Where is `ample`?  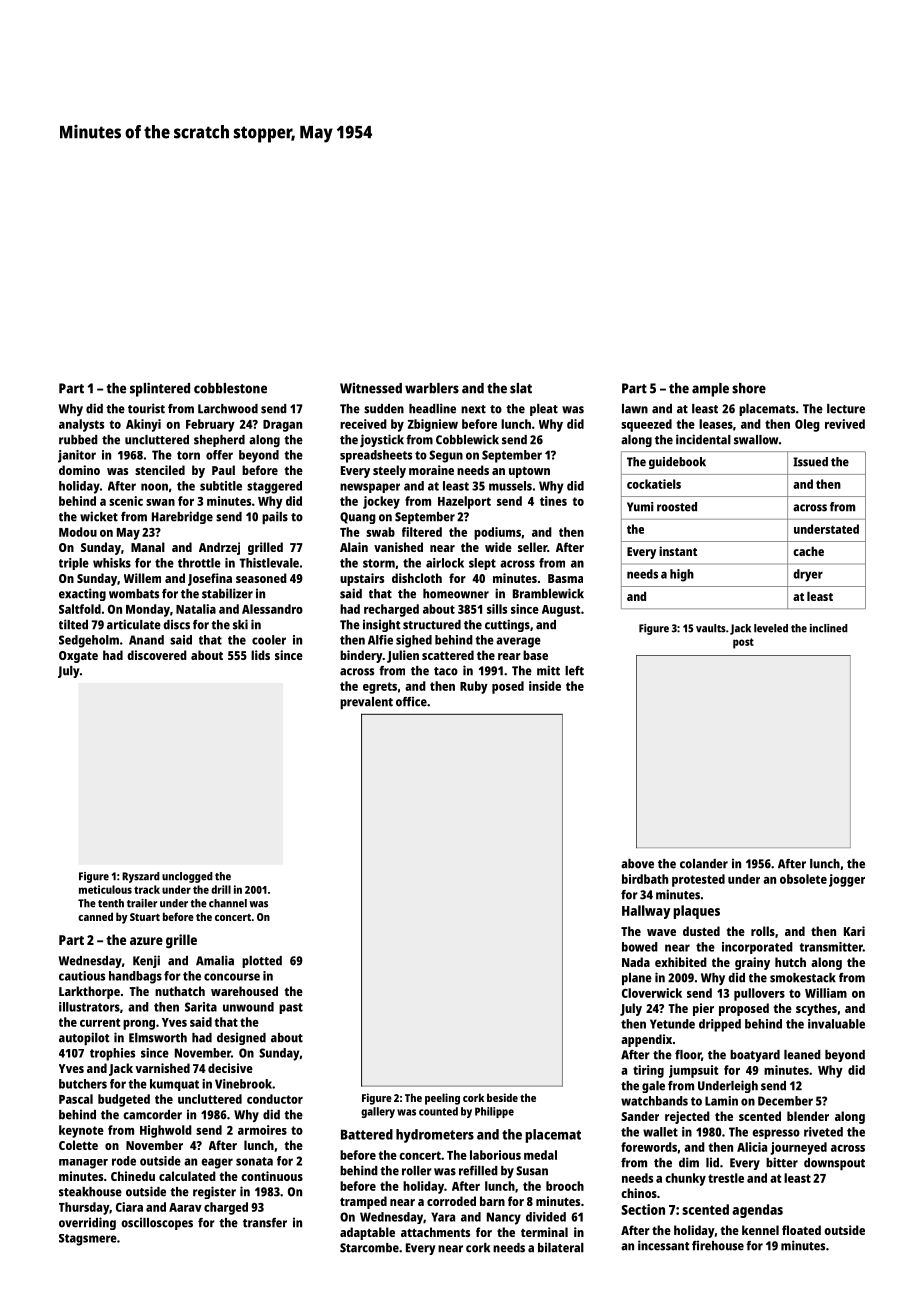 ample is located at coordinates (710, 390).
